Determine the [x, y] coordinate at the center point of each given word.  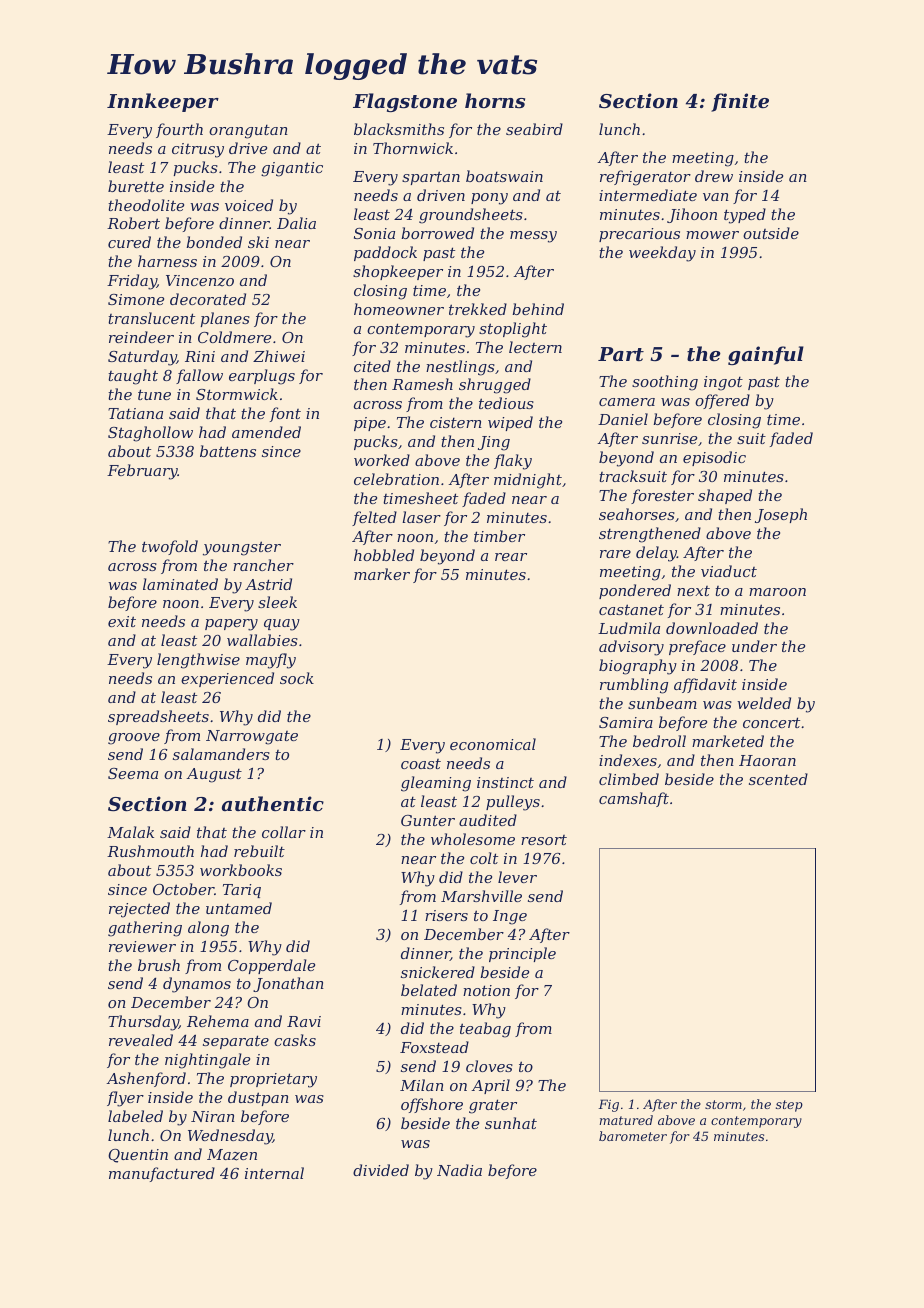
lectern [535, 347]
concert [771, 722]
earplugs [262, 377]
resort [544, 840]
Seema [133, 773]
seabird [534, 129]
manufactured [162, 1174]
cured [129, 242]
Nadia [459, 1170]
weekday [662, 254]
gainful [766, 355]
